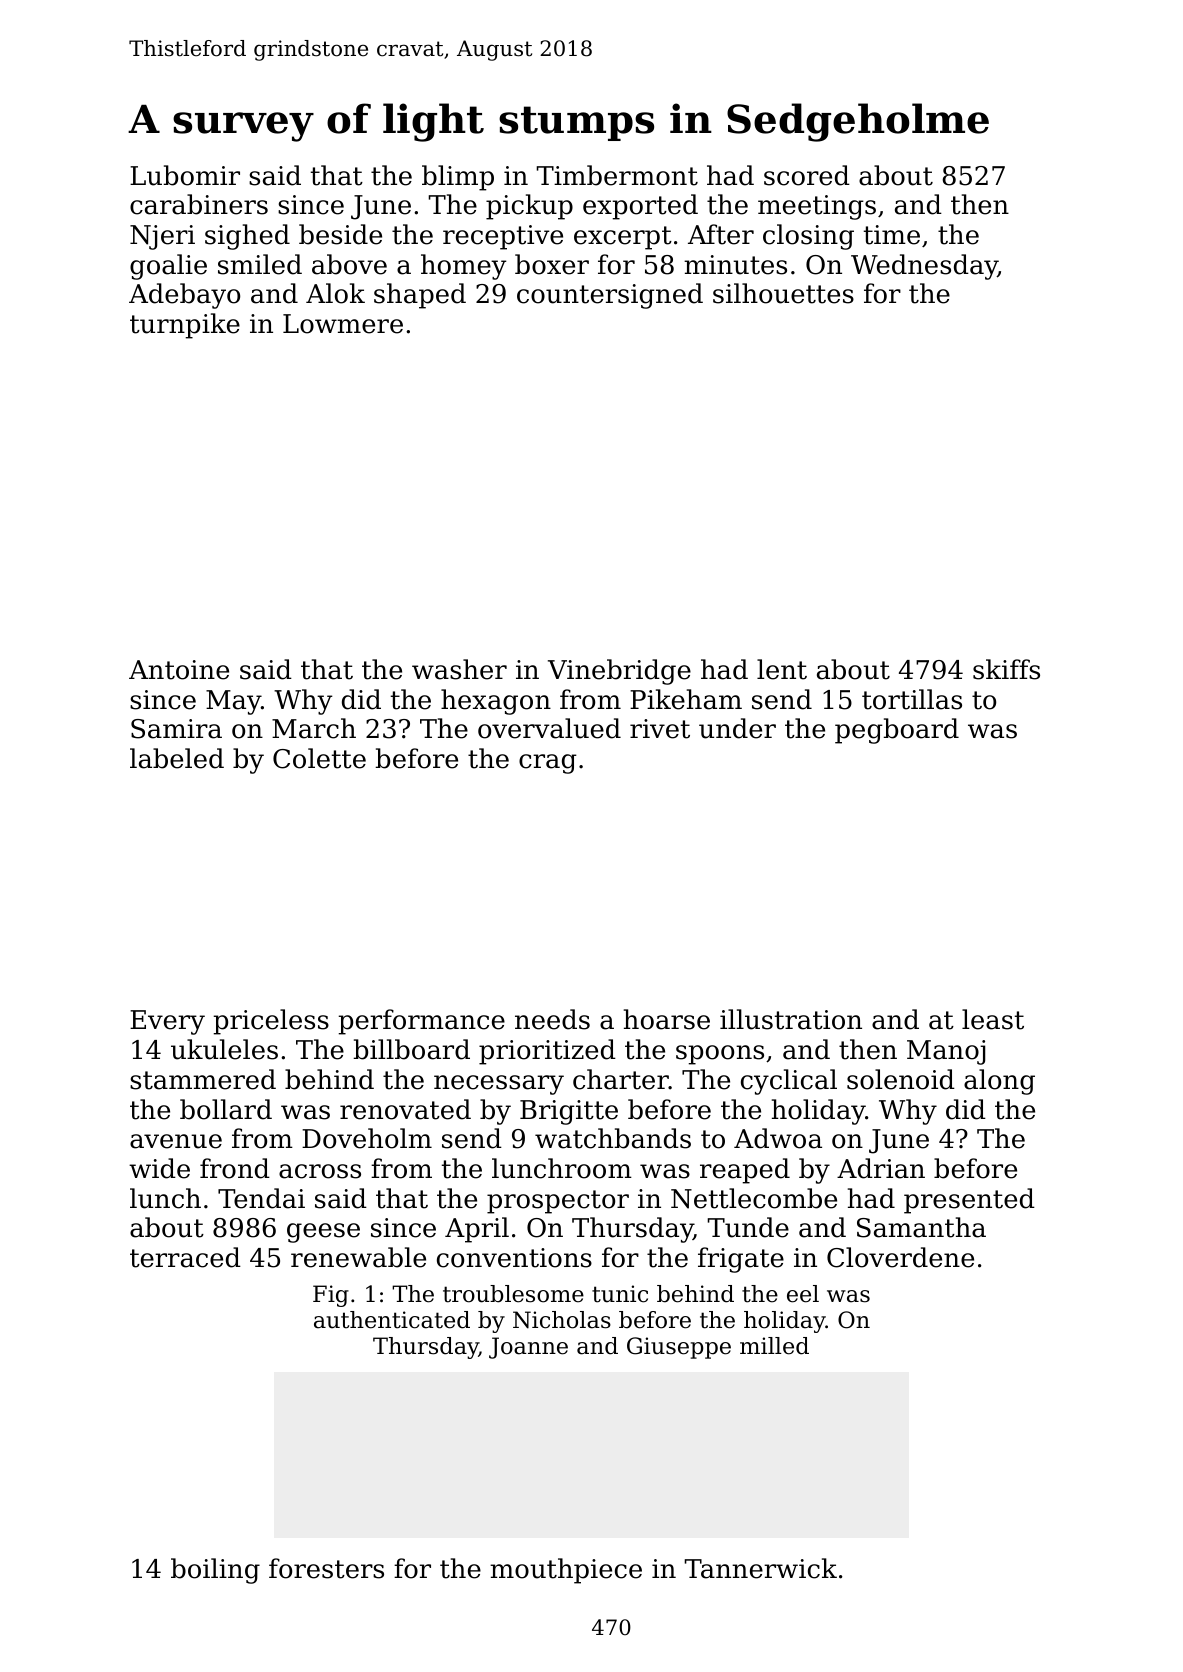  I want to click on Lowmere, so click(343, 324).
